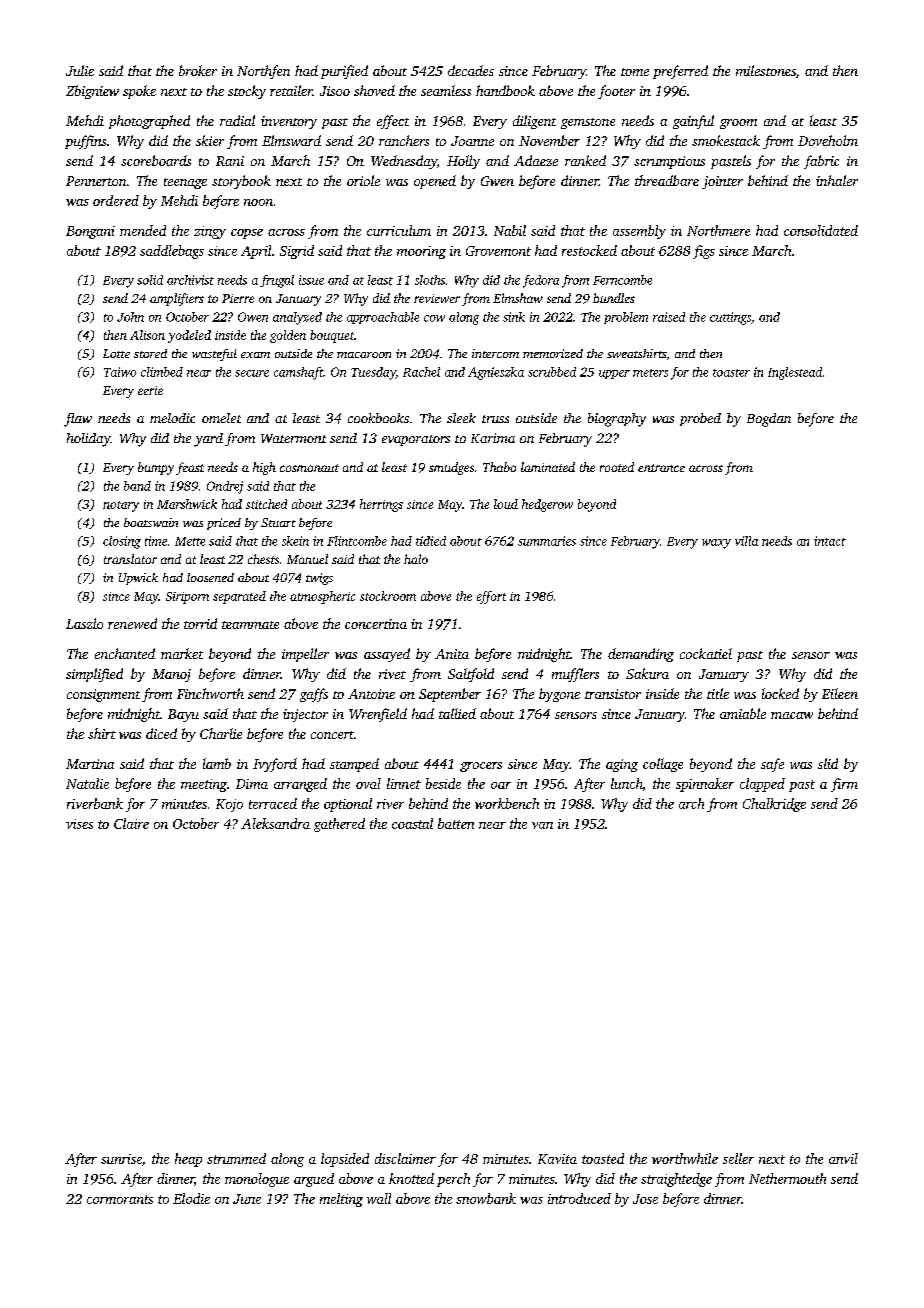 The image size is (924, 1308). I want to click on milestones, so click(766, 70).
